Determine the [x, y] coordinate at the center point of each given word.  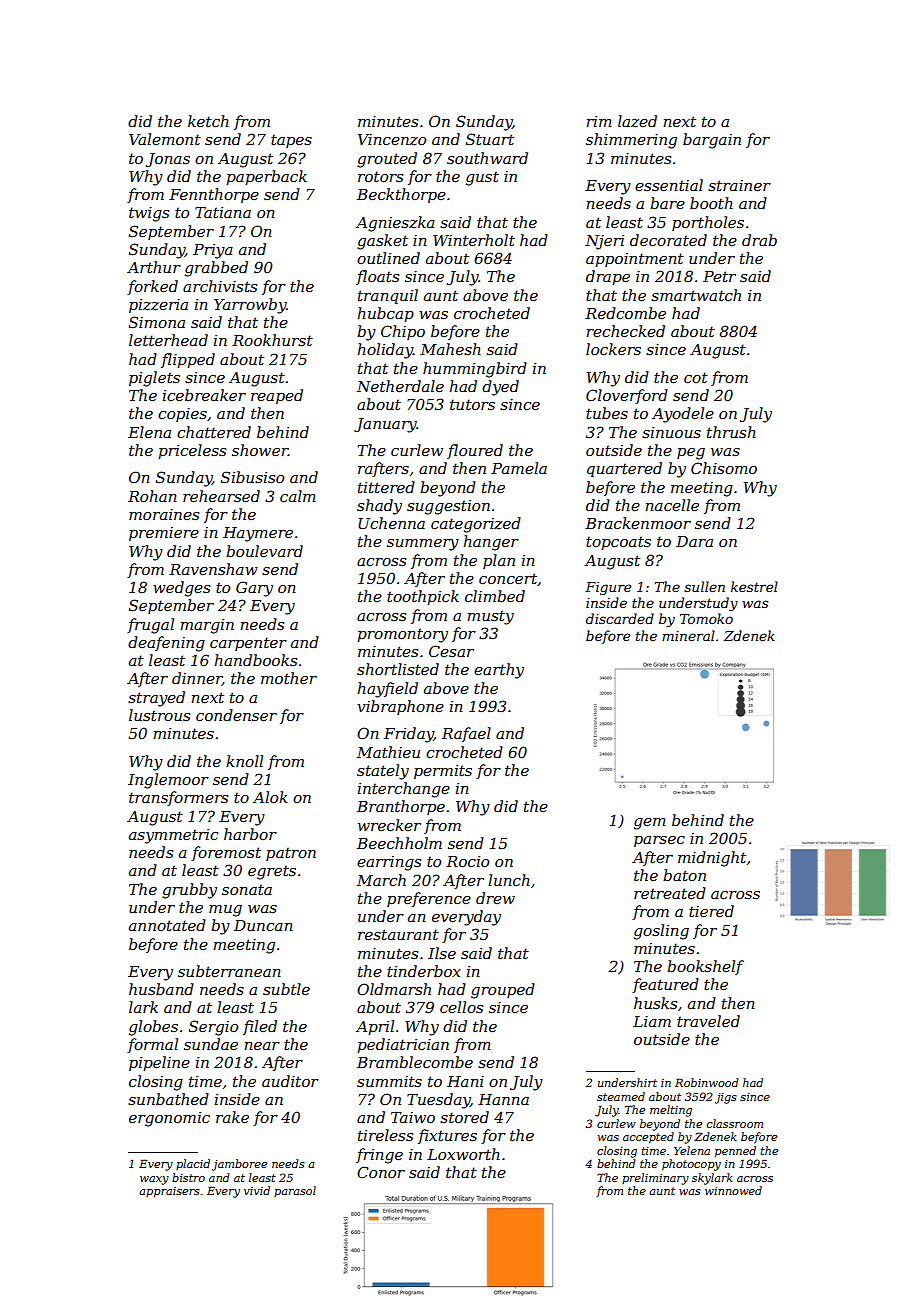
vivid [257, 1190]
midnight [712, 859]
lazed [637, 121]
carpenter [248, 644]
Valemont [165, 139]
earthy [499, 671]
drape [608, 277]
